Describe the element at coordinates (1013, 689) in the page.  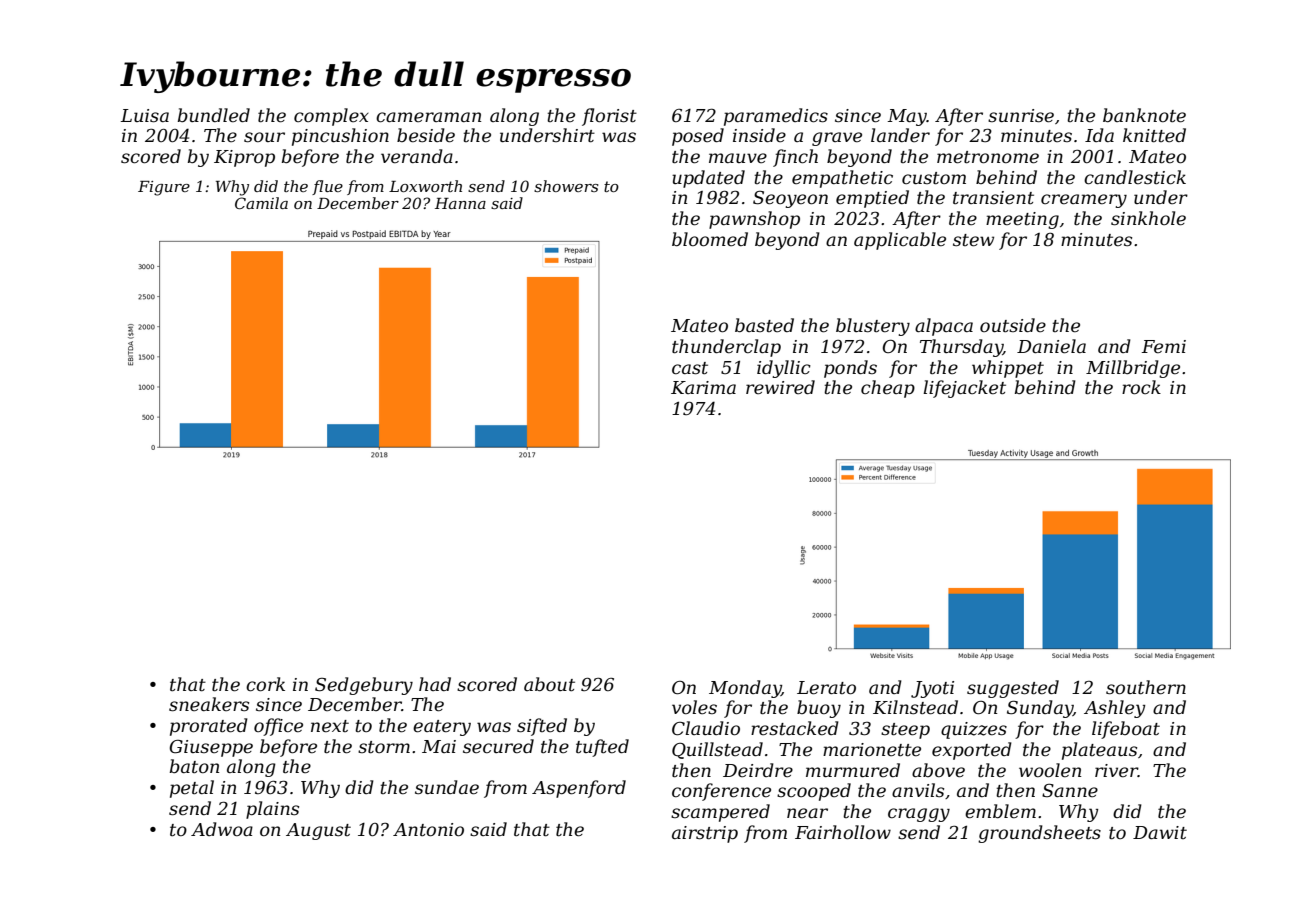
I see `suggested` at that location.
